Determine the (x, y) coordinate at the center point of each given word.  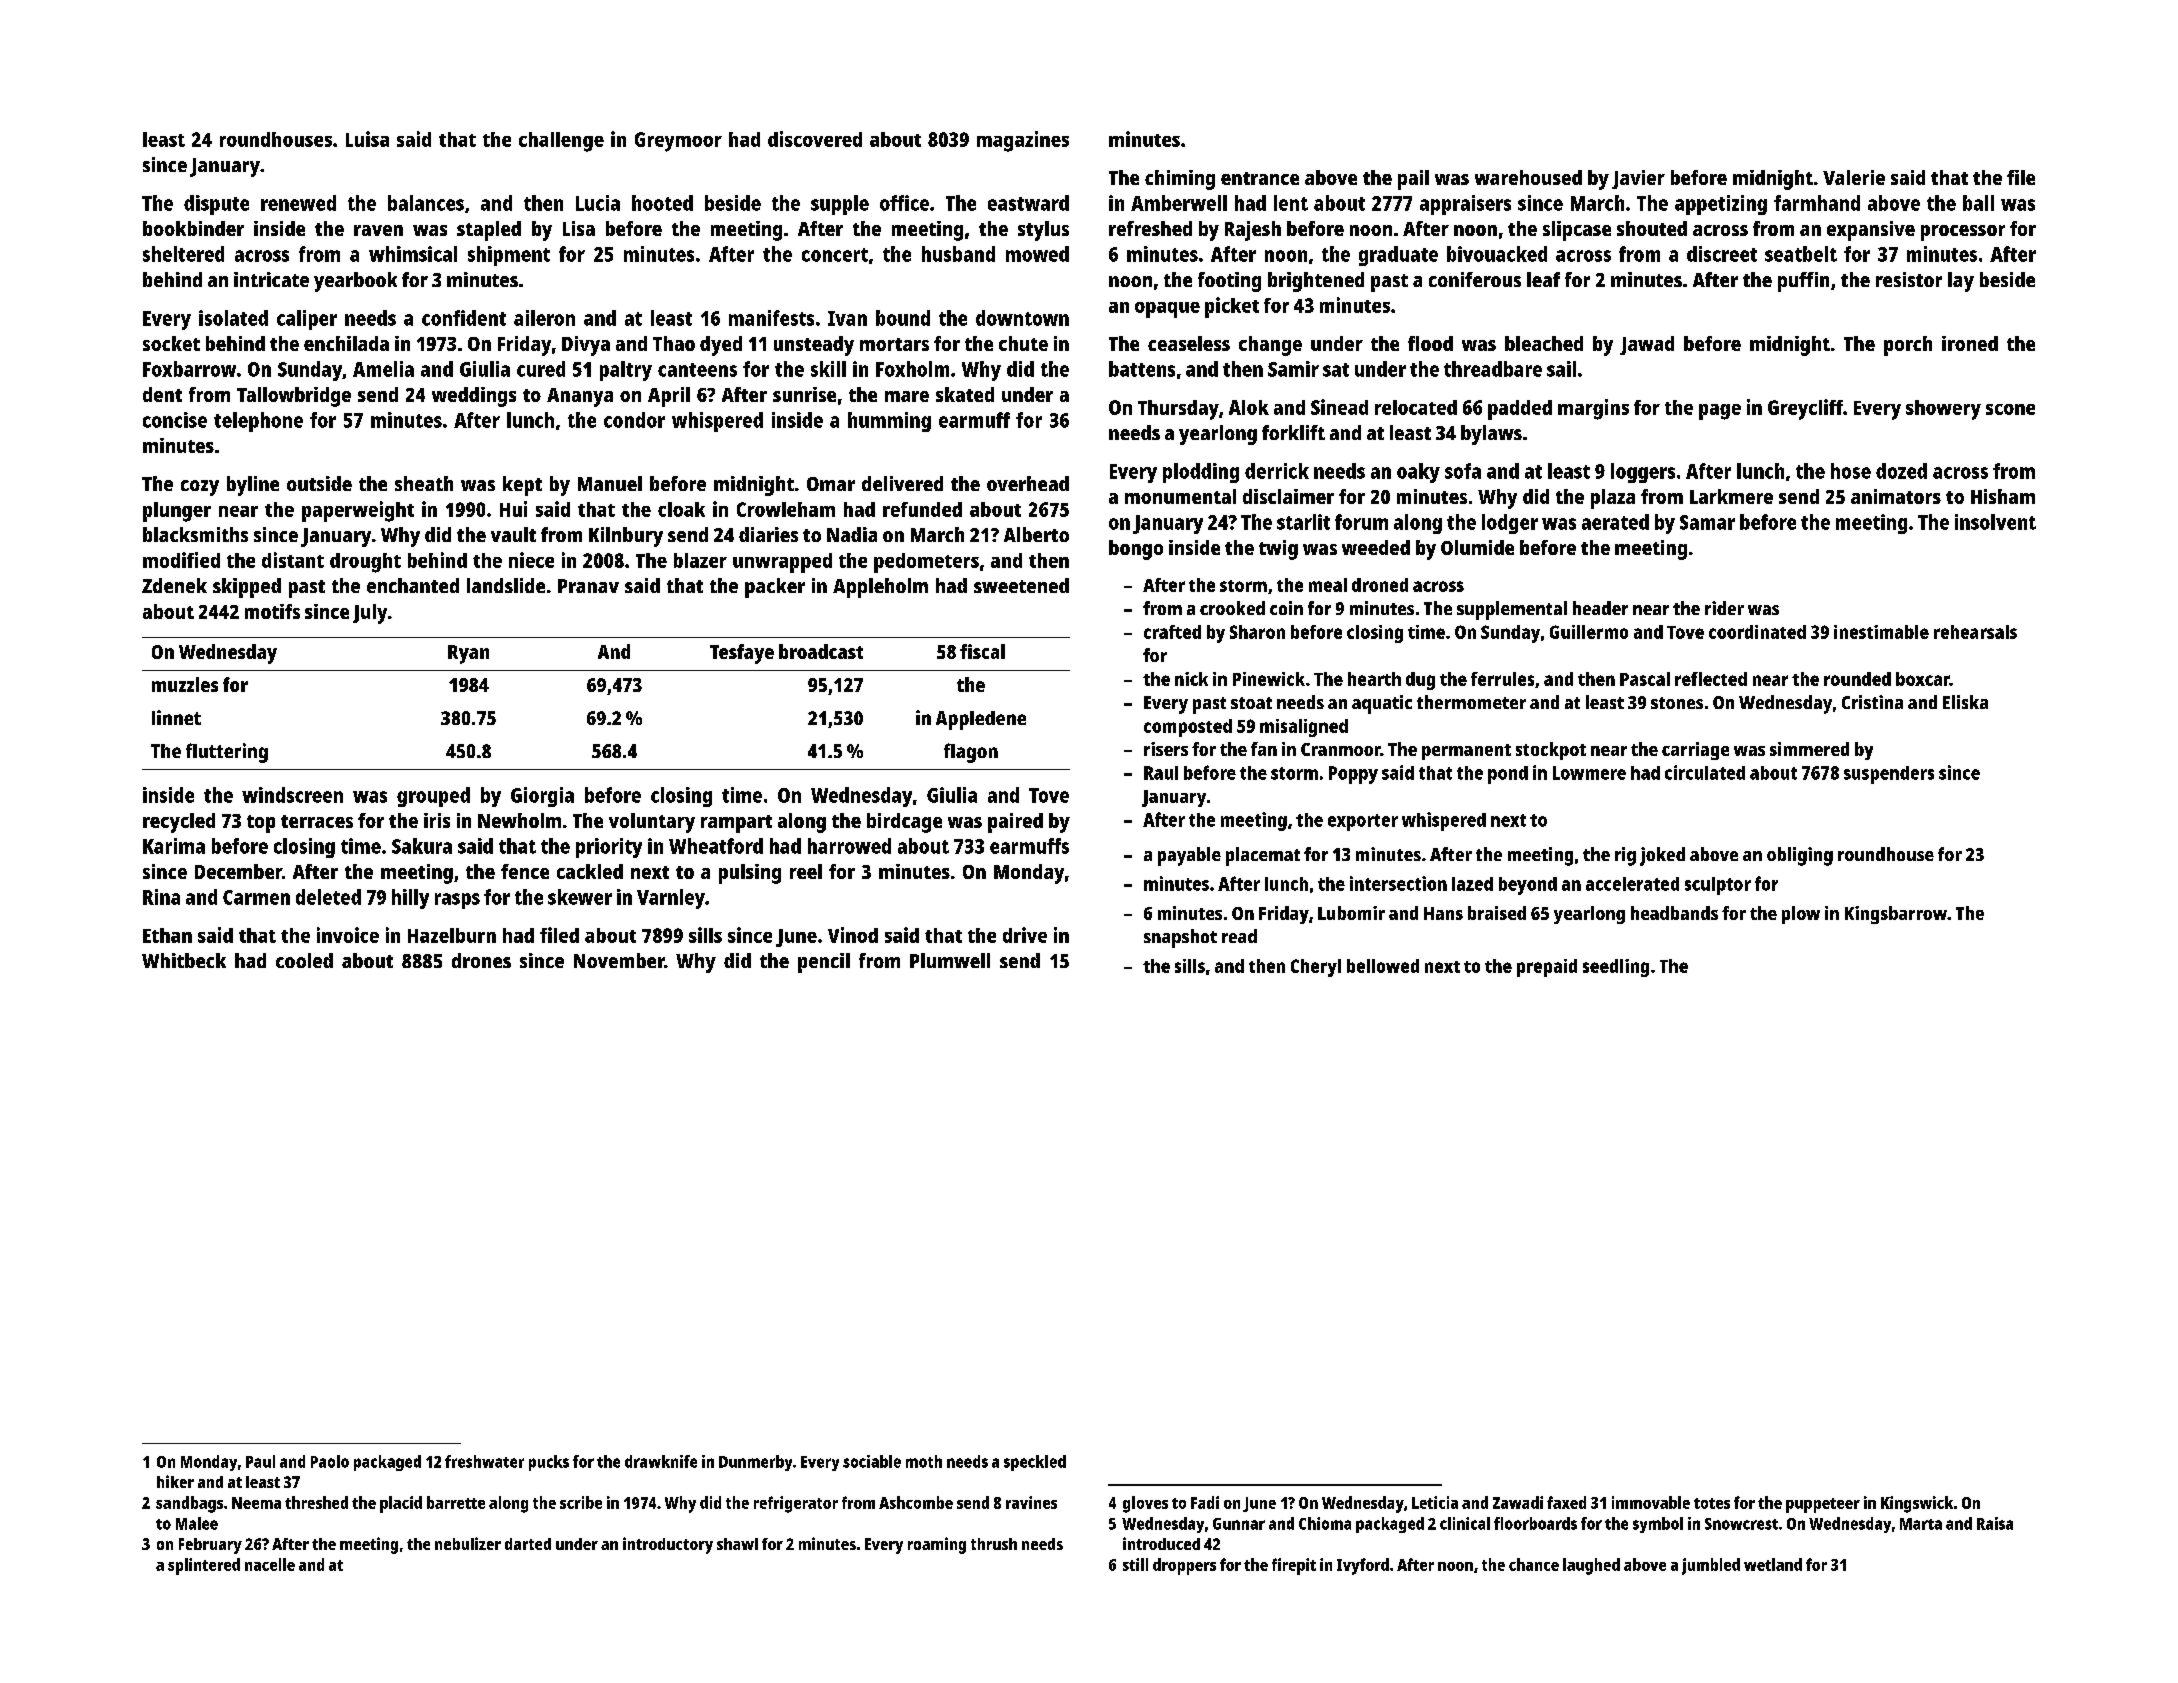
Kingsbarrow (1896, 915)
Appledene (981, 720)
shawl (737, 1544)
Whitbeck (184, 960)
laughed (1591, 1566)
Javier (1638, 179)
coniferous (1475, 279)
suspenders (1889, 775)
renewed (298, 203)
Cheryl (1316, 968)
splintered (204, 1566)
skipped (247, 588)
